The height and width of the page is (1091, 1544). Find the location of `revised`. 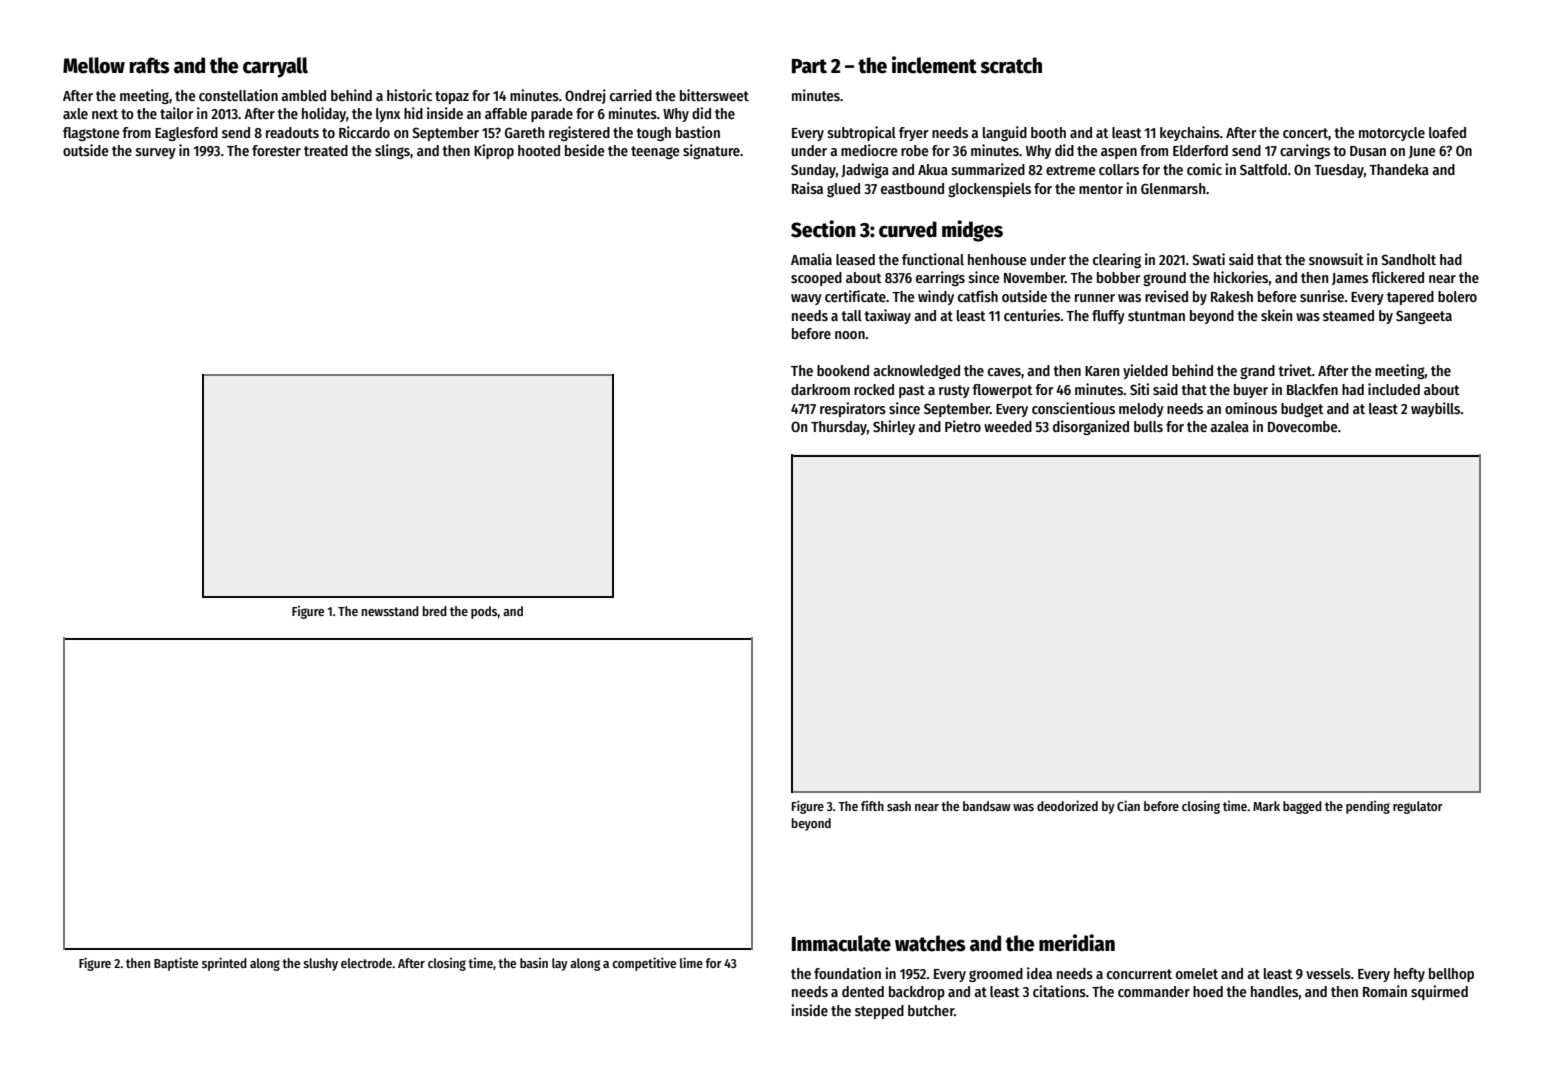

revised is located at coordinates (1166, 296).
